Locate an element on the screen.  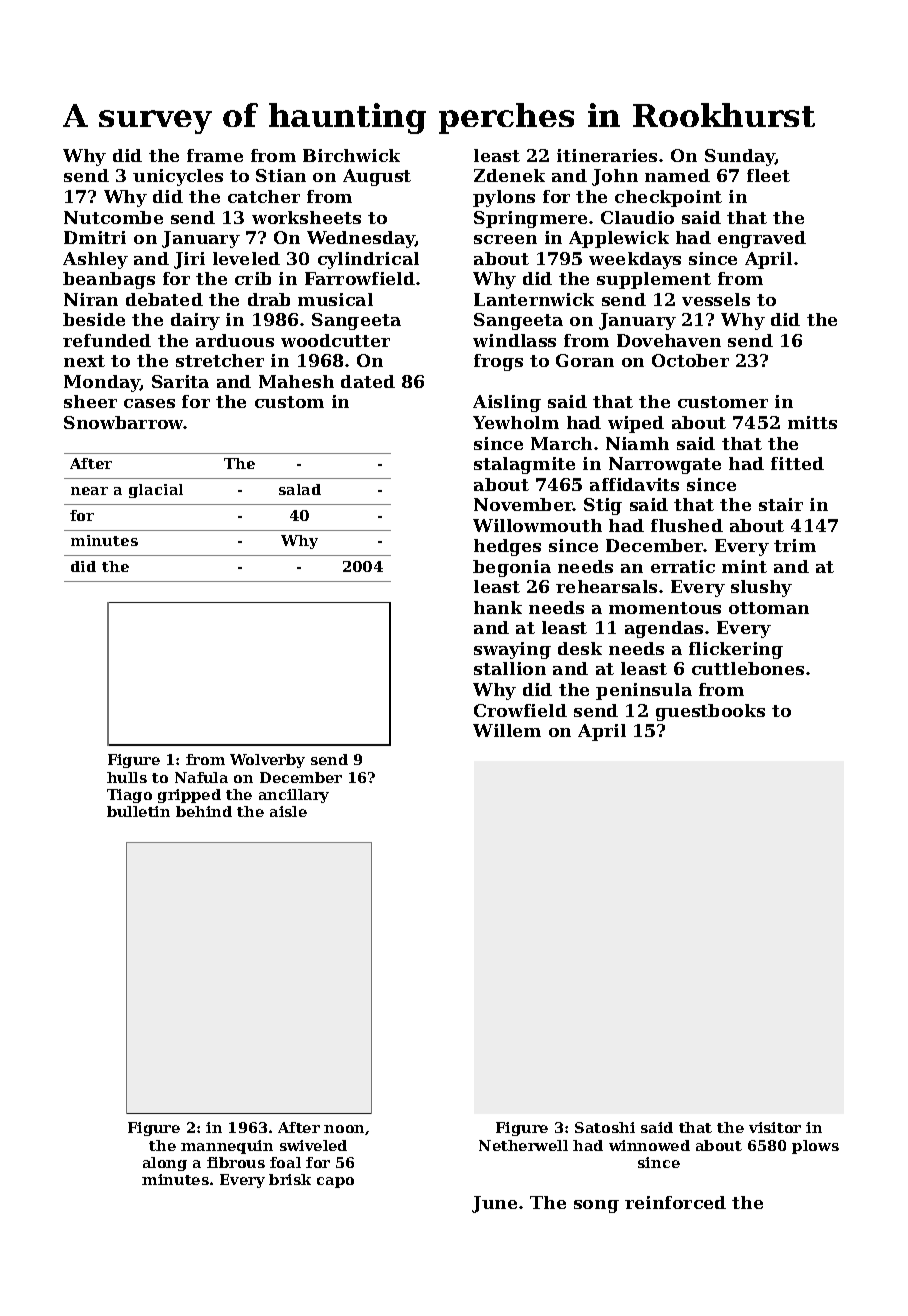
visitor is located at coordinates (775, 1127).
